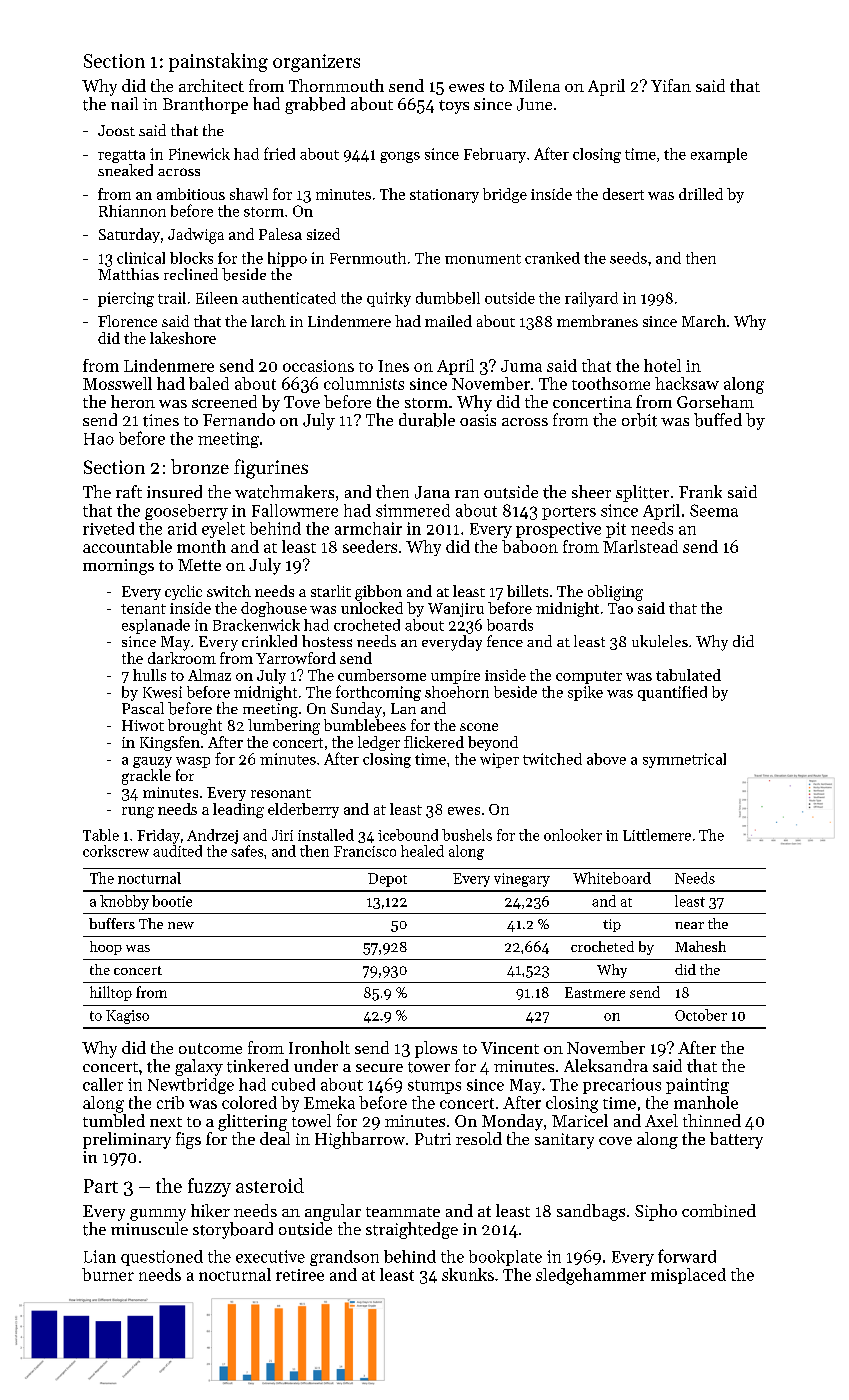 This screenshot has height=1400, width=849. What do you see at coordinates (99, 439) in the screenshot?
I see `Hao` at bounding box center [99, 439].
